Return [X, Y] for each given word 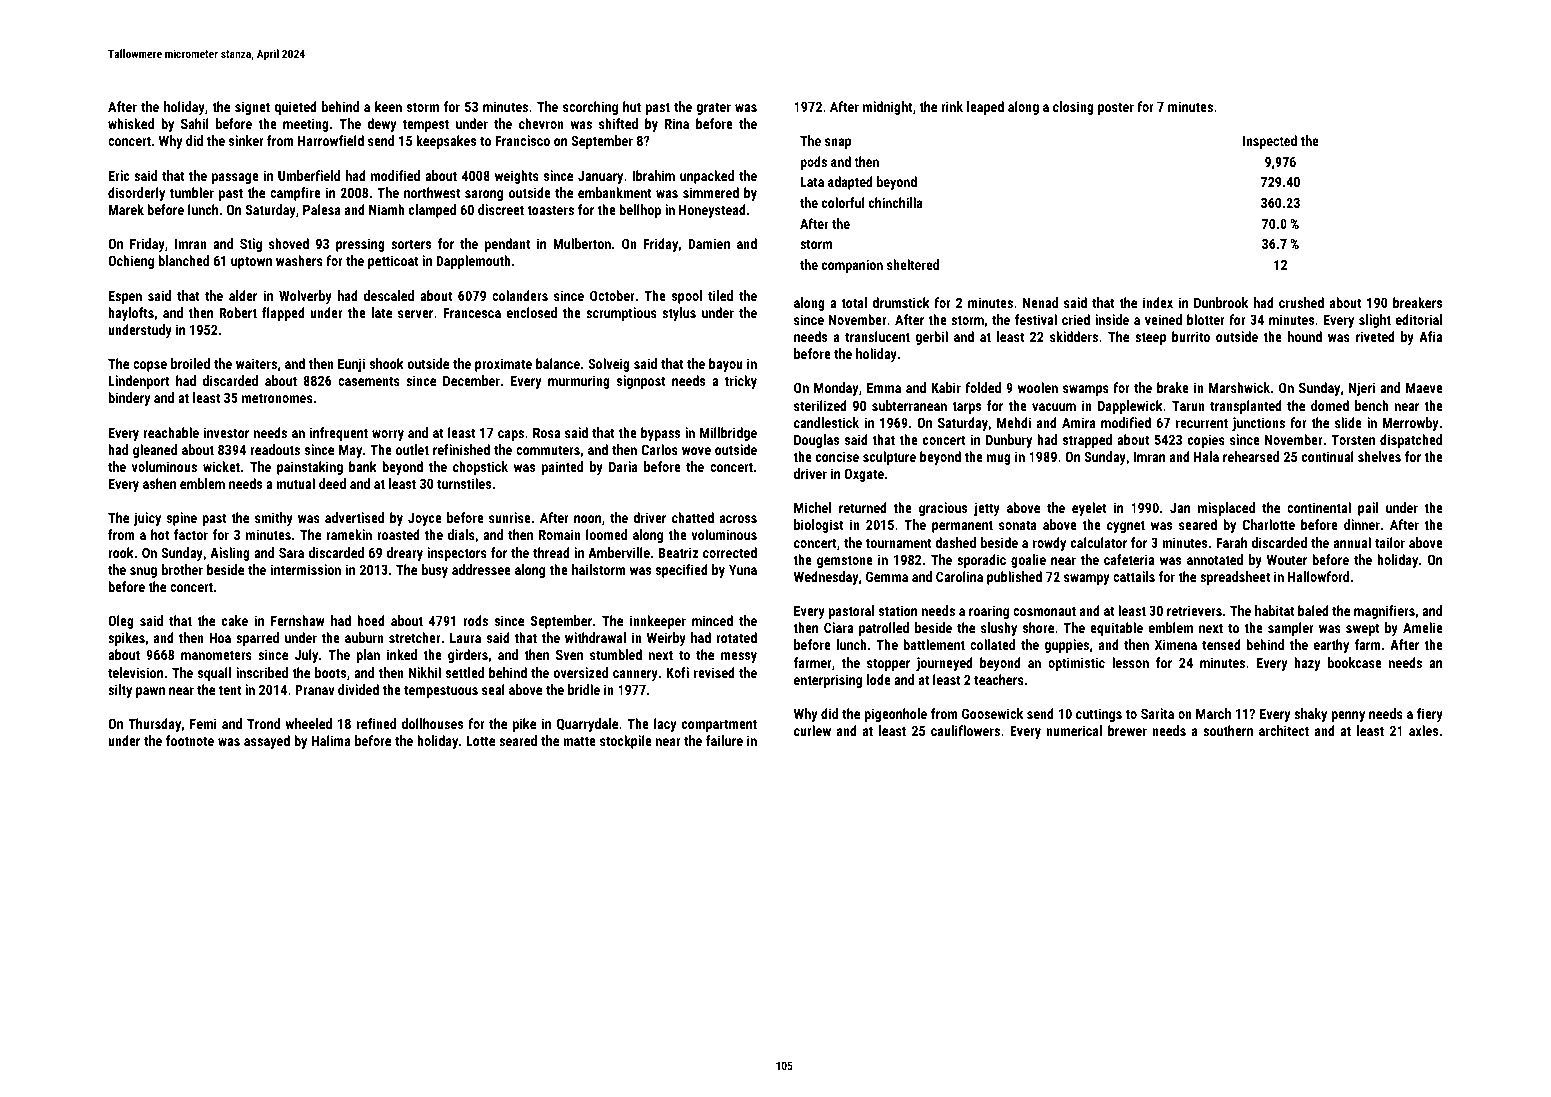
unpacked [707, 177]
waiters [256, 363]
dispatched [1411, 441]
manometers [216, 655]
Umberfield [309, 175]
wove [696, 451]
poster [1116, 108]
